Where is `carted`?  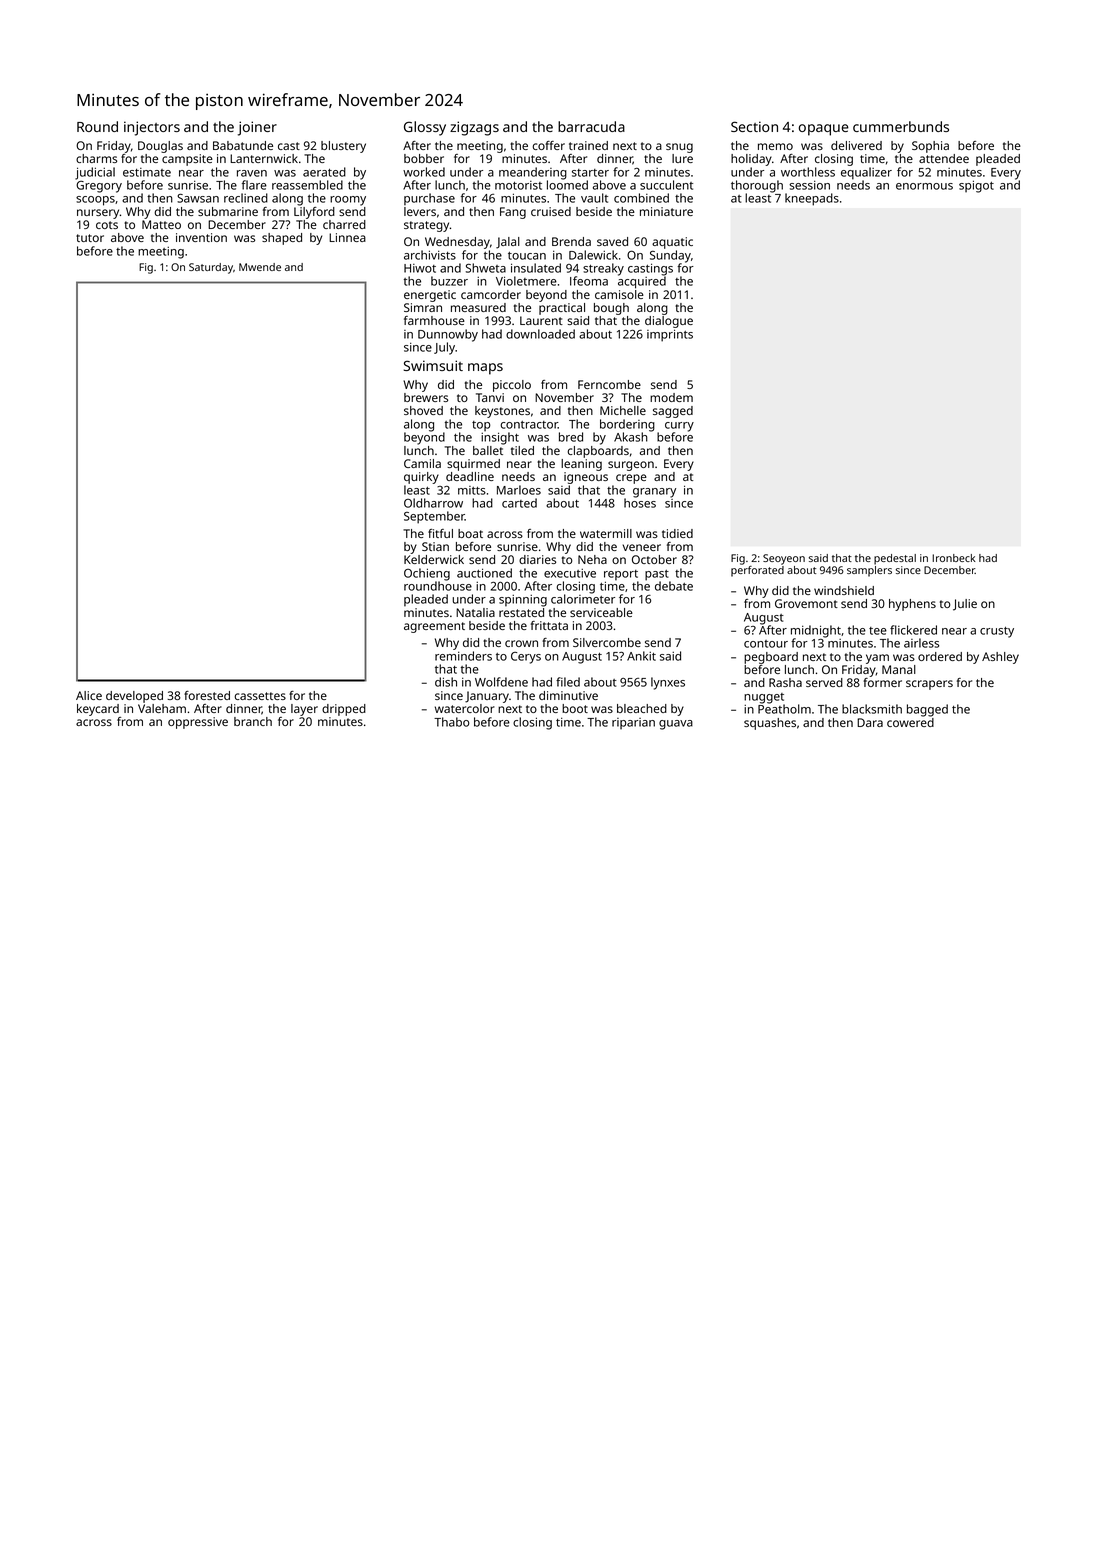
carted is located at coordinates (519, 503).
